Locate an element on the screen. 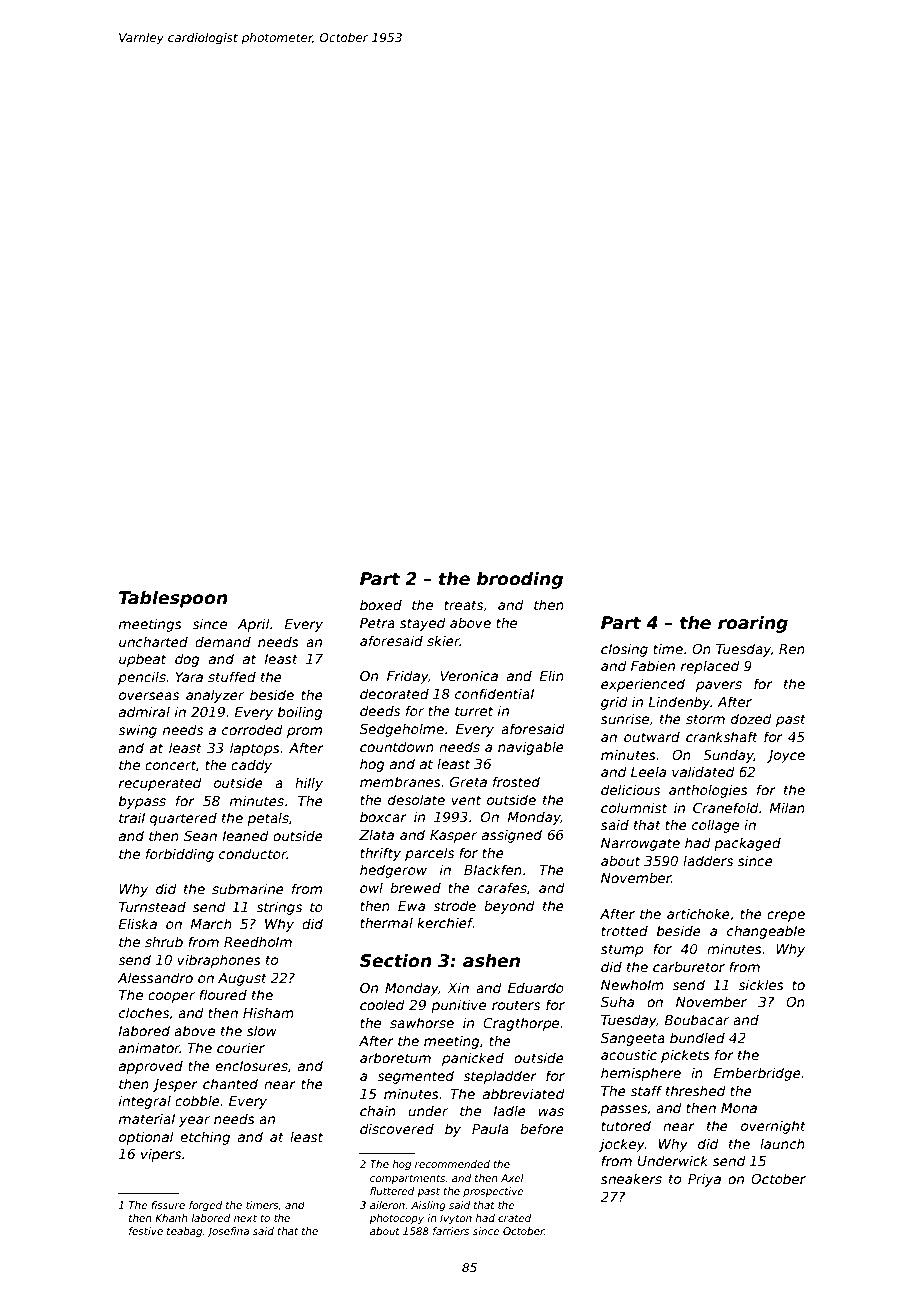 The image size is (924, 1308). concert is located at coordinates (170, 765).
